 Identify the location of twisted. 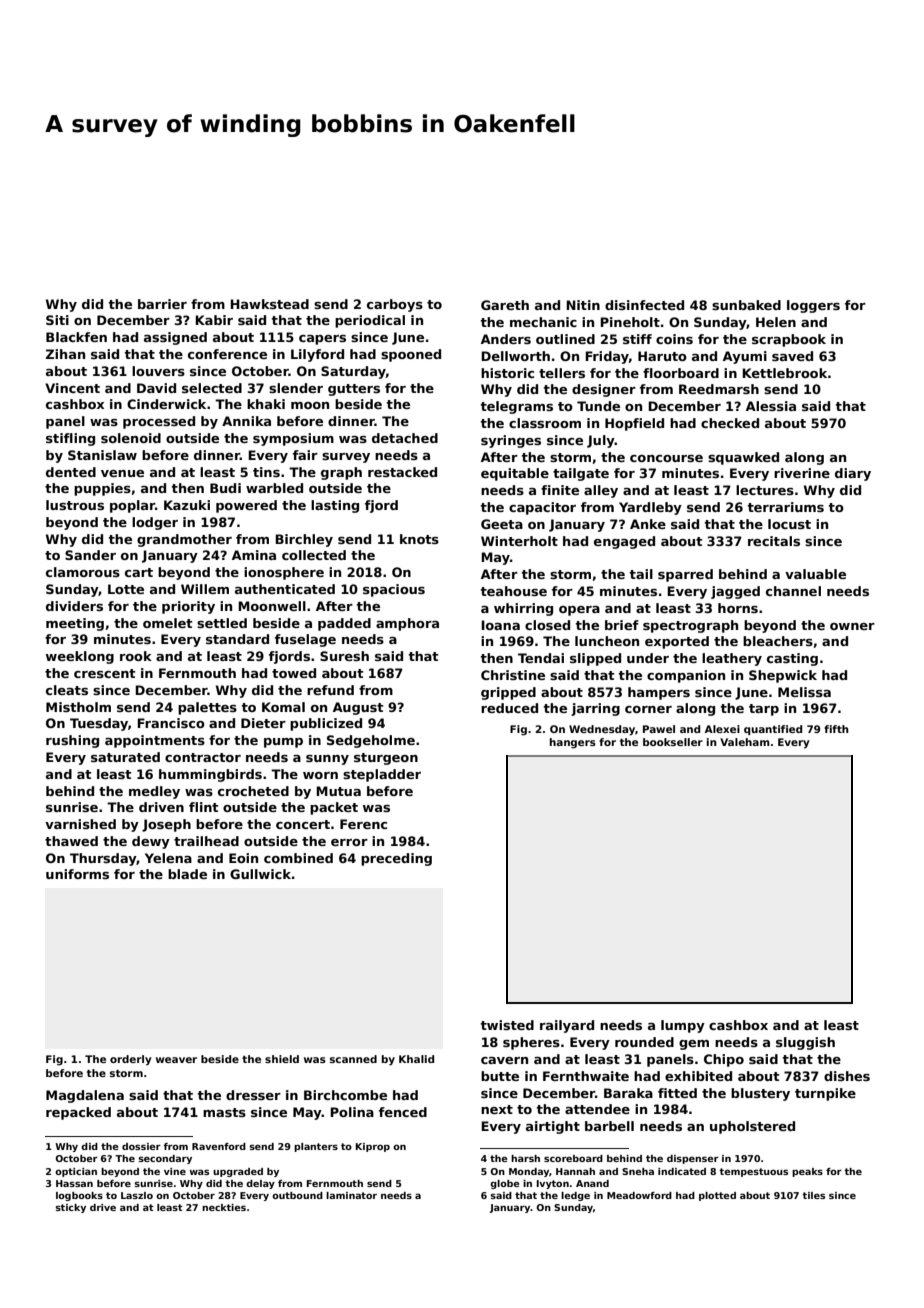
(507, 1025).
